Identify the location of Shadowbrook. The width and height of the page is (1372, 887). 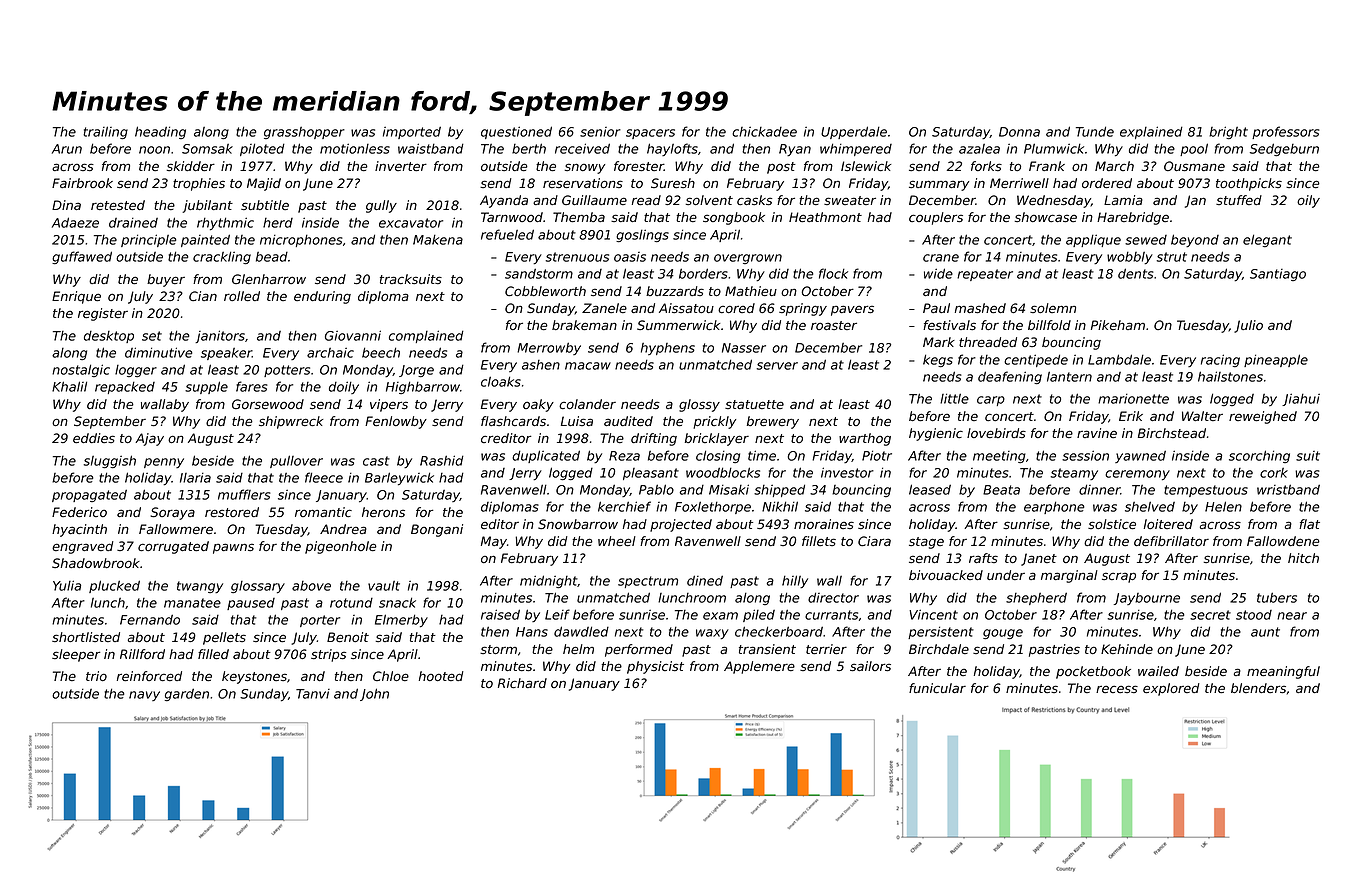
(96, 563).
